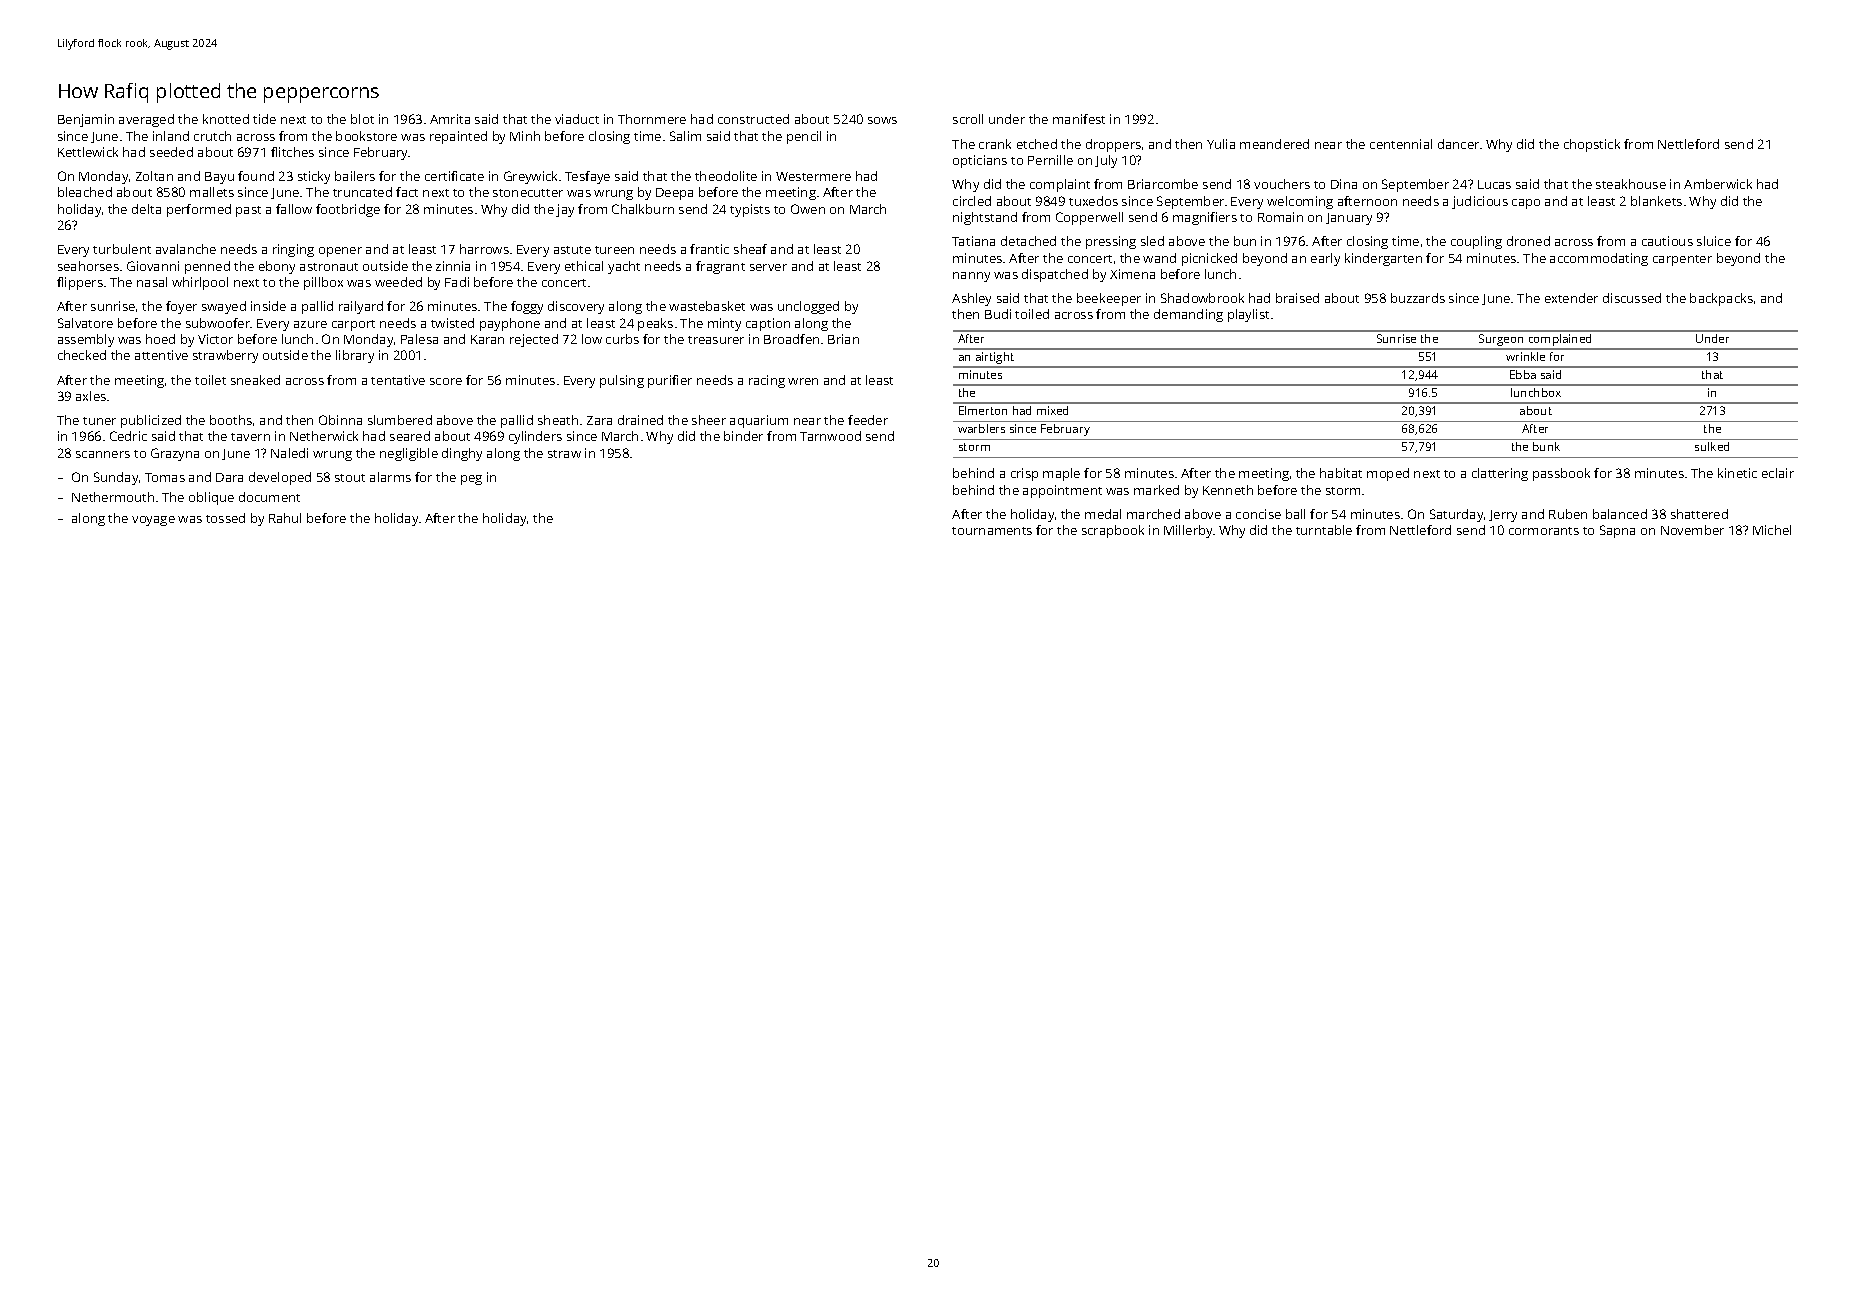 The height and width of the screenshot is (1312, 1855). What do you see at coordinates (1324, 530) in the screenshot?
I see `turntable` at bounding box center [1324, 530].
